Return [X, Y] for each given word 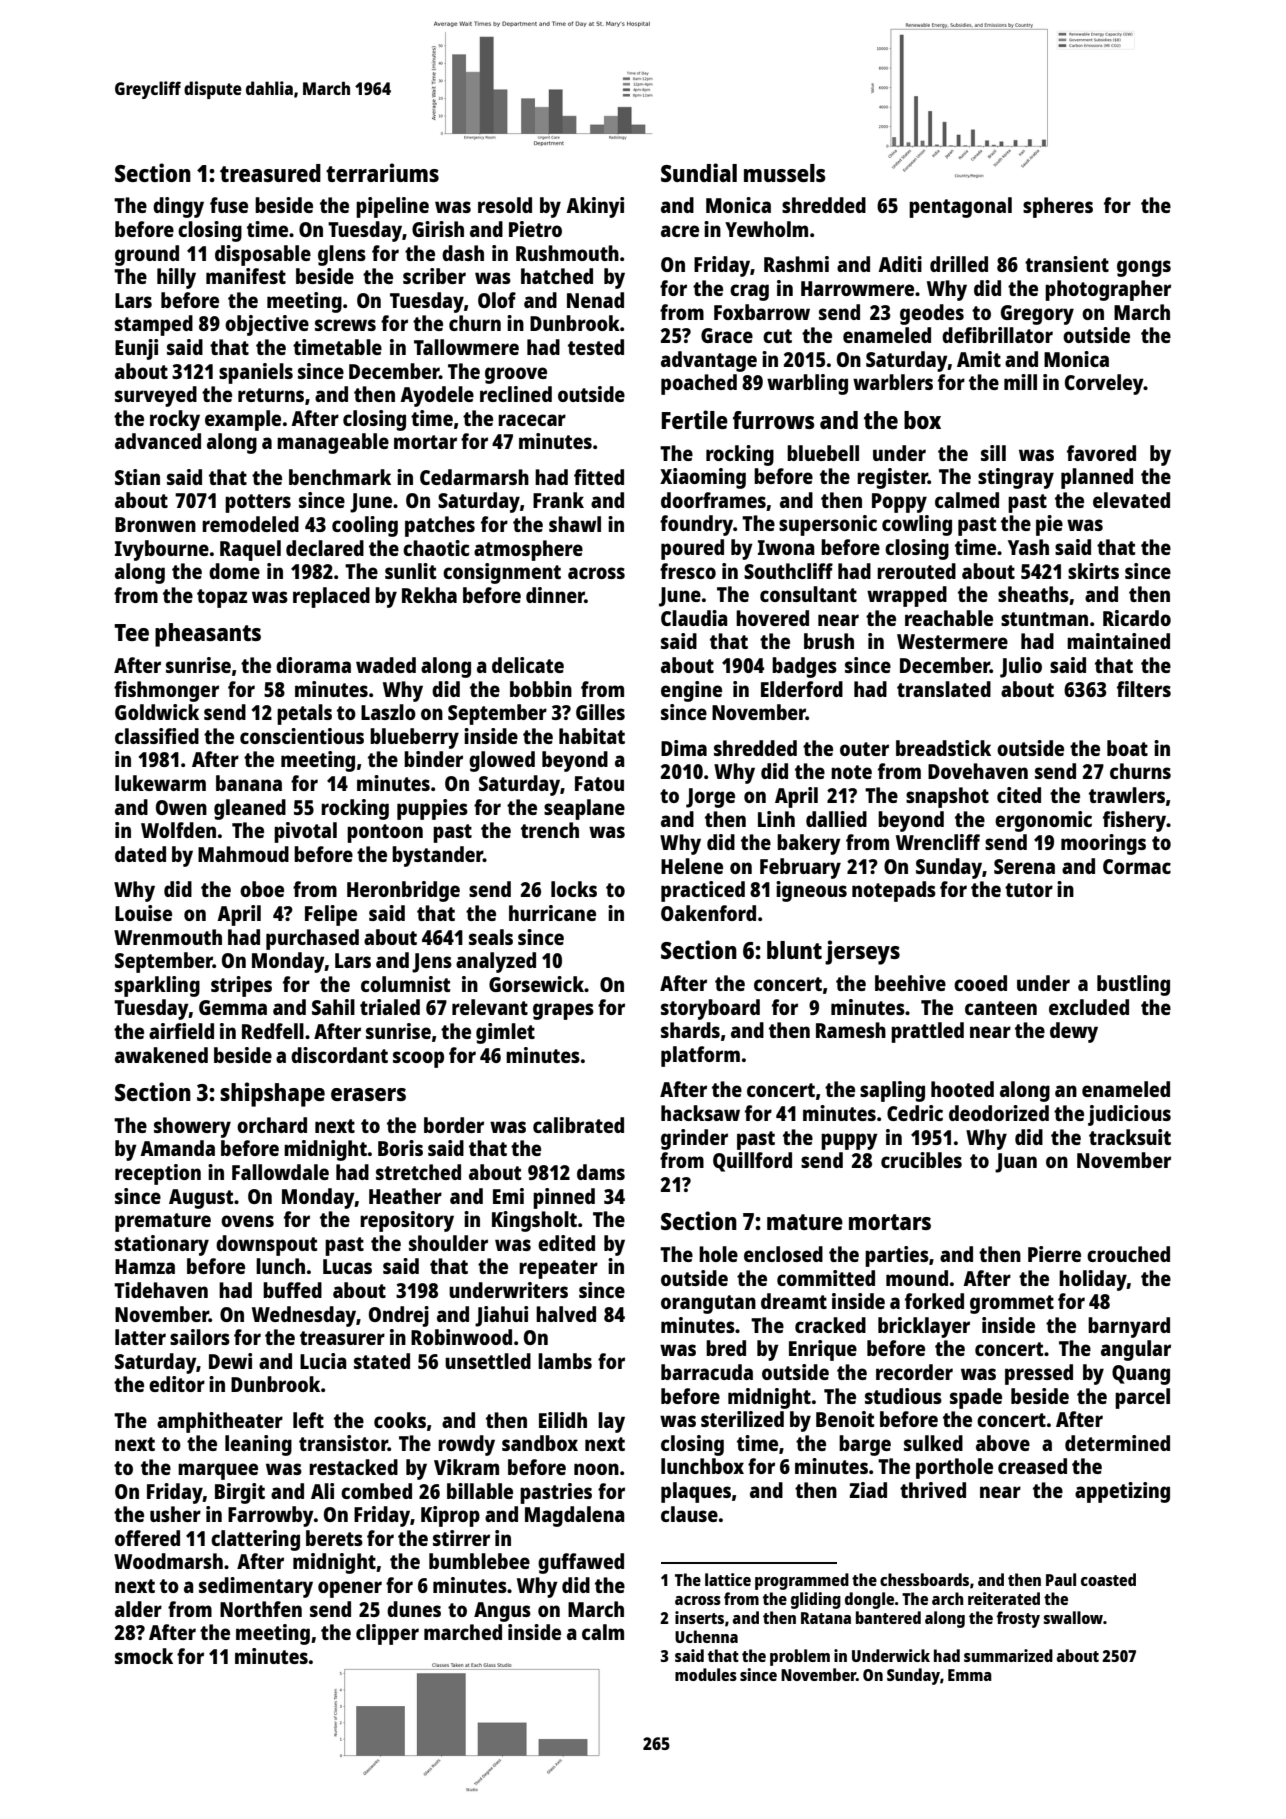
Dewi [230, 1361]
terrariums [382, 172]
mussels [785, 173]
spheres [1058, 207]
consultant [808, 594]
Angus [502, 1612]
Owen [181, 807]
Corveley [1104, 384]
